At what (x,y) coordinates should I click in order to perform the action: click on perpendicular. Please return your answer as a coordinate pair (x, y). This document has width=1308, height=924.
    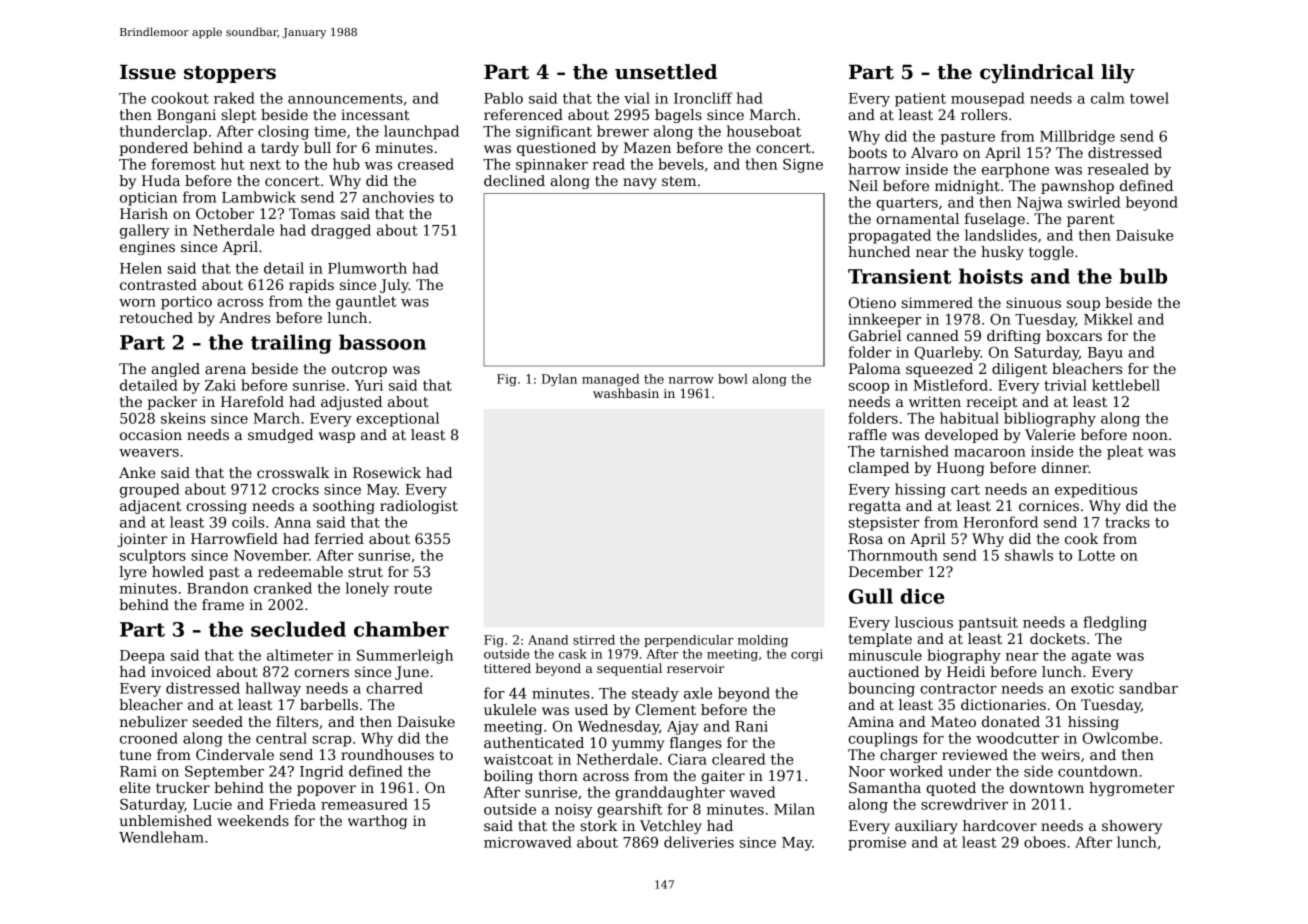
    Looking at the image, I should click on (689, 641).
